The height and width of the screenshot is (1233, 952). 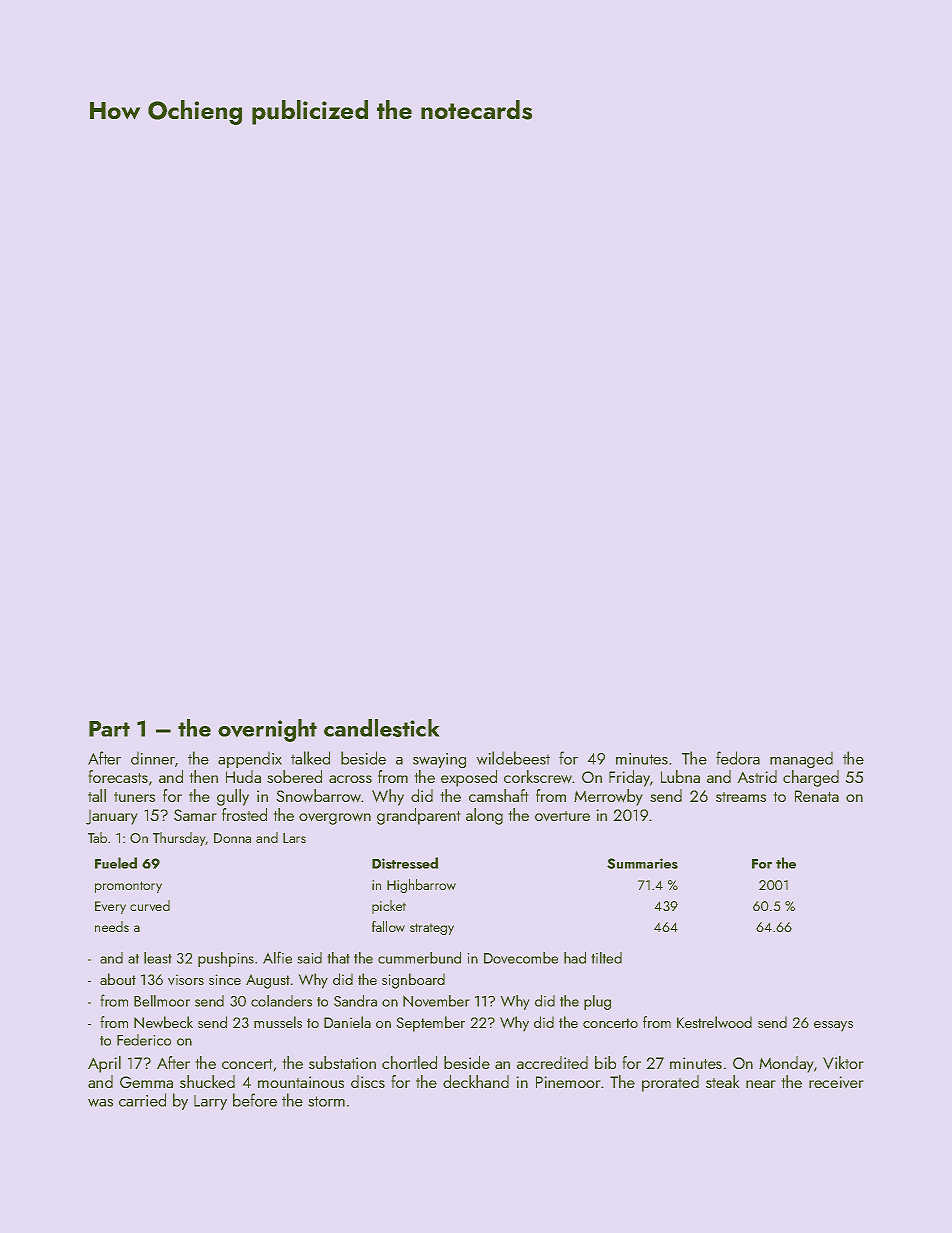 I want to click on Part, so click(x=109, y=729).
